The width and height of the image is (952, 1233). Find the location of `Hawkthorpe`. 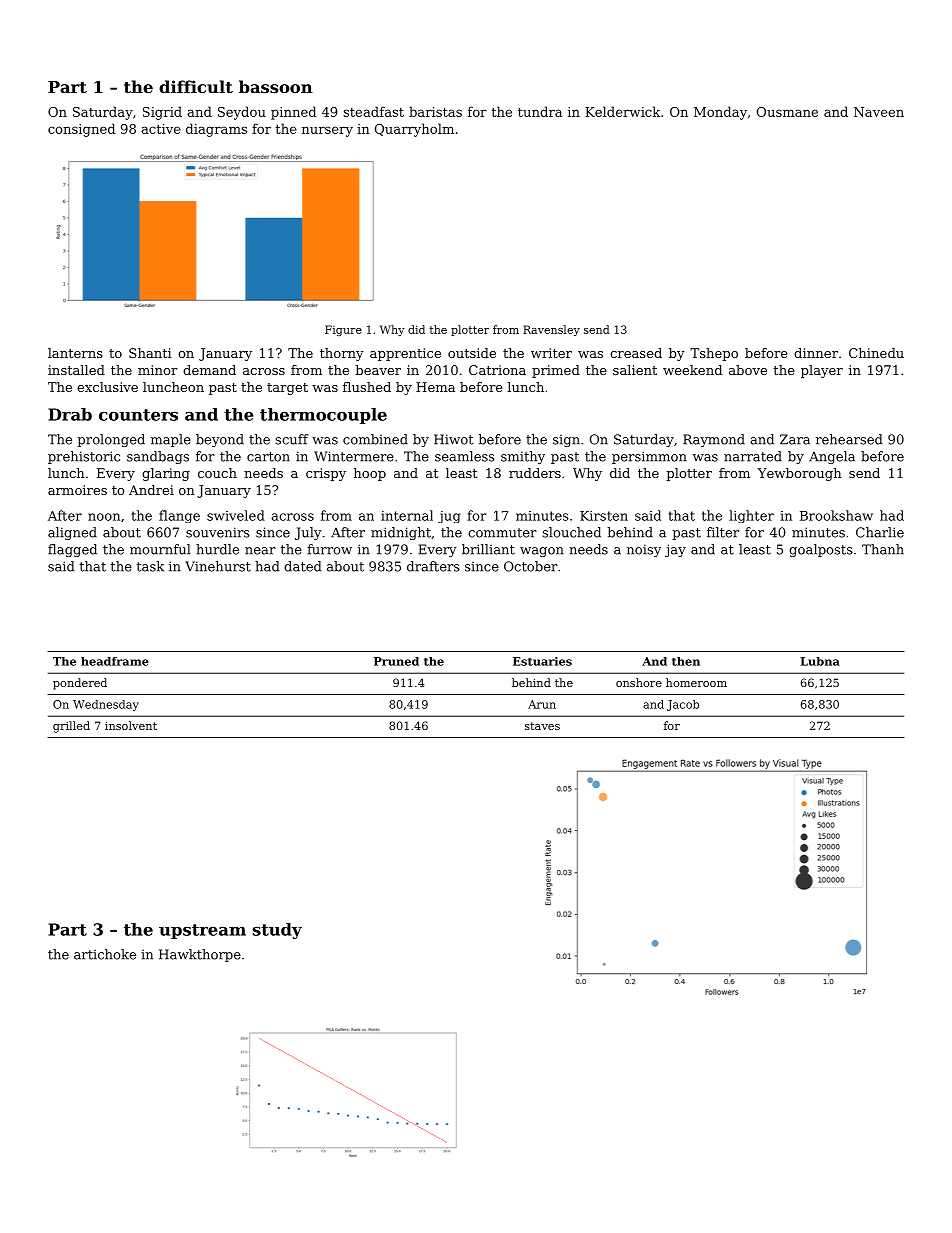

Hawkthorpe is located at coordinates (200, 955).
